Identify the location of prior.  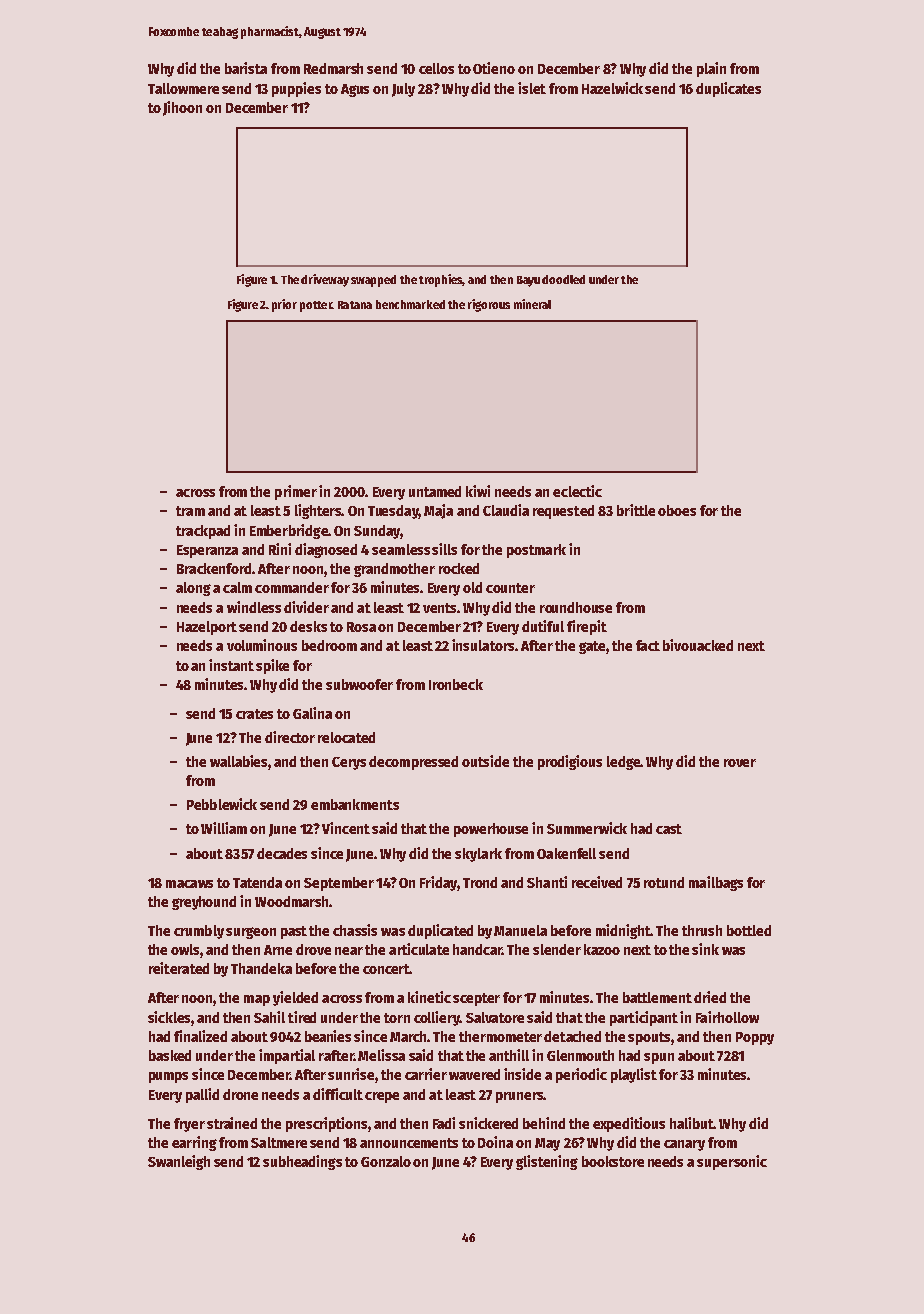
(284, 305).
